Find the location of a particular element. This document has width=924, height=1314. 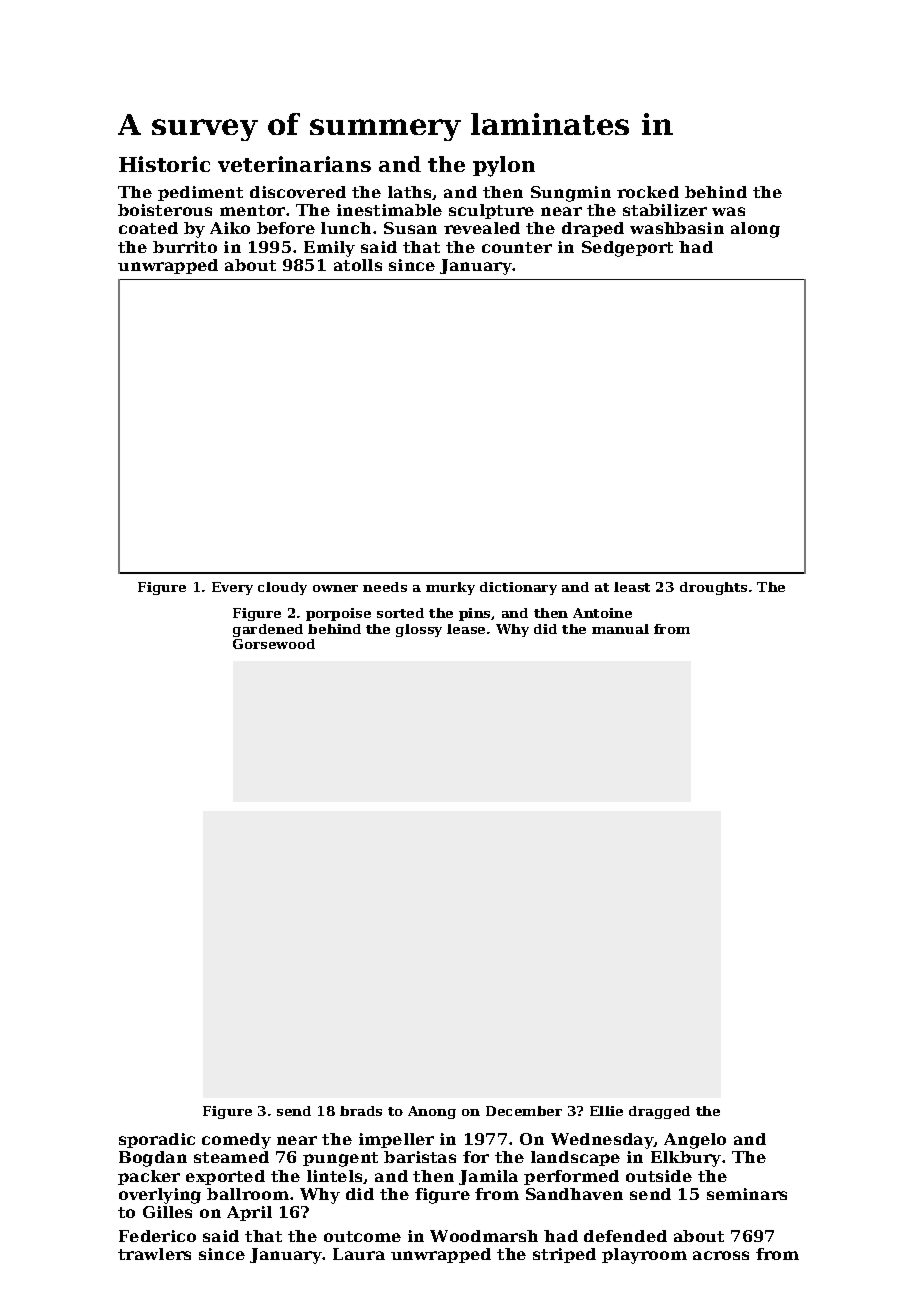

Anong is located at coordinates (432, 1112).
